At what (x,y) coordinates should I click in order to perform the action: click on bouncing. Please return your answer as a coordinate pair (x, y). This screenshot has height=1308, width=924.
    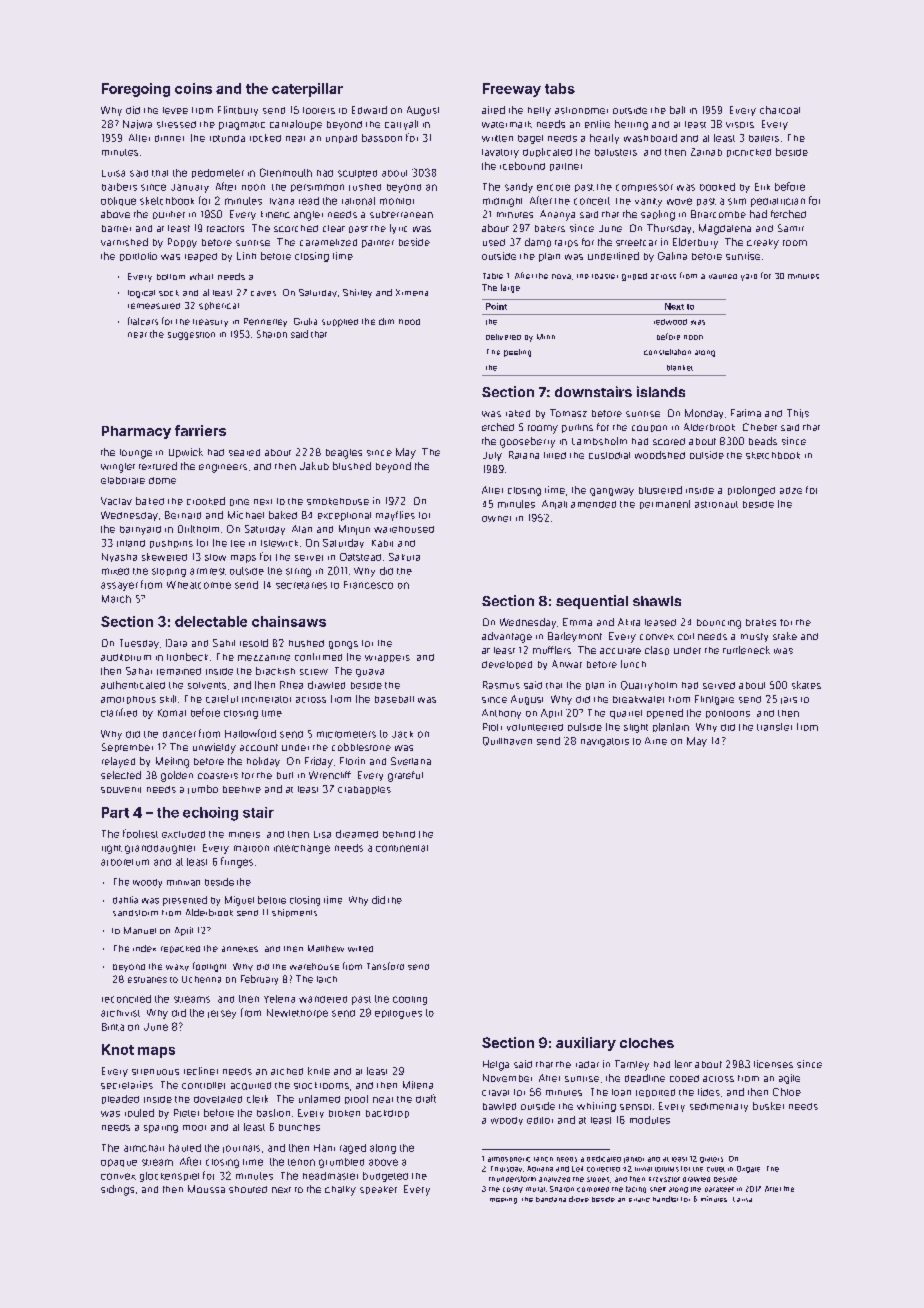
    Looking at the image, I should click on (719, 624).
